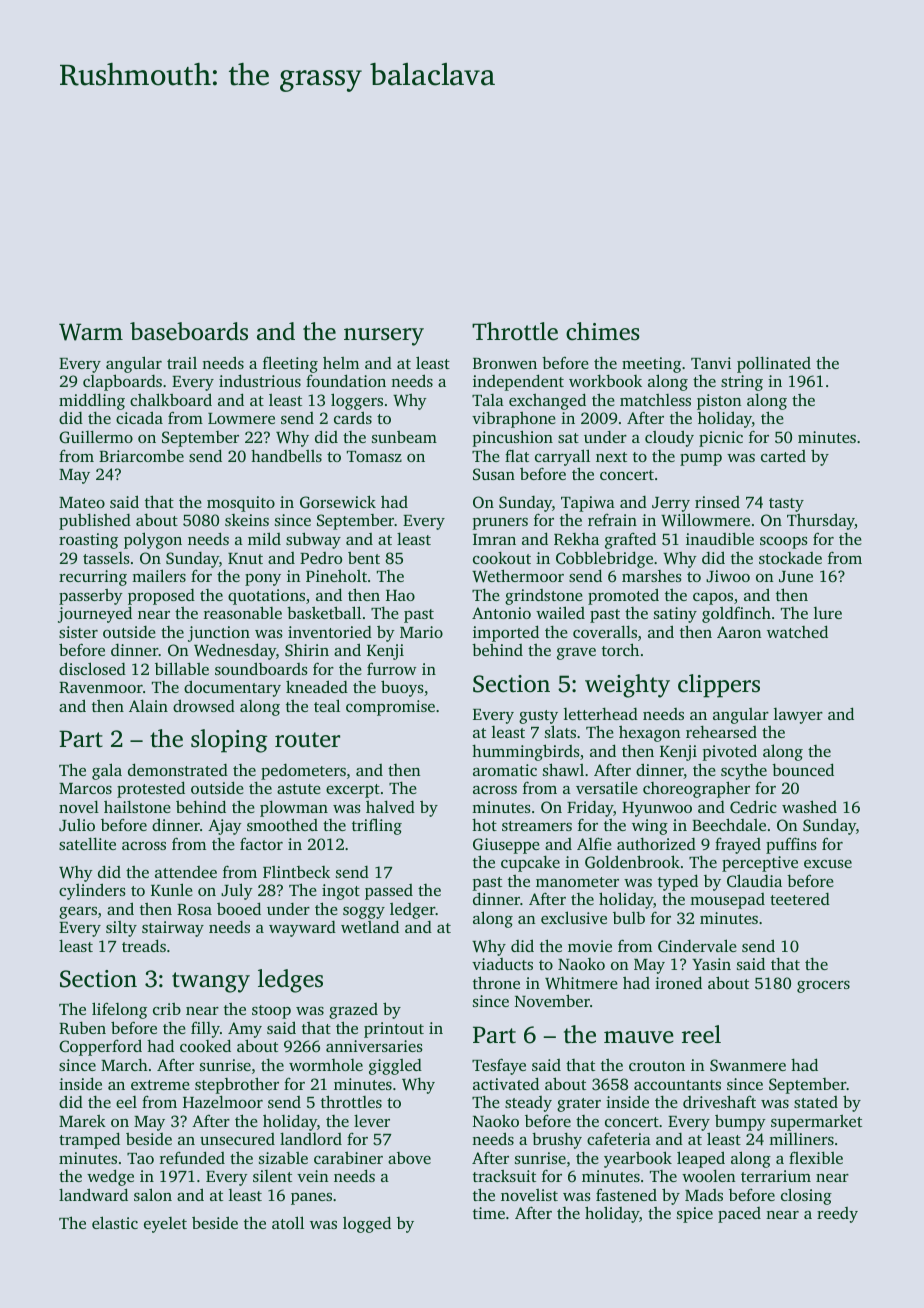 The width and height of the screenshot is (924, 1308). Describe the element at coordinates (290, 981) in the screenshot. I see `ledges` at that location.
